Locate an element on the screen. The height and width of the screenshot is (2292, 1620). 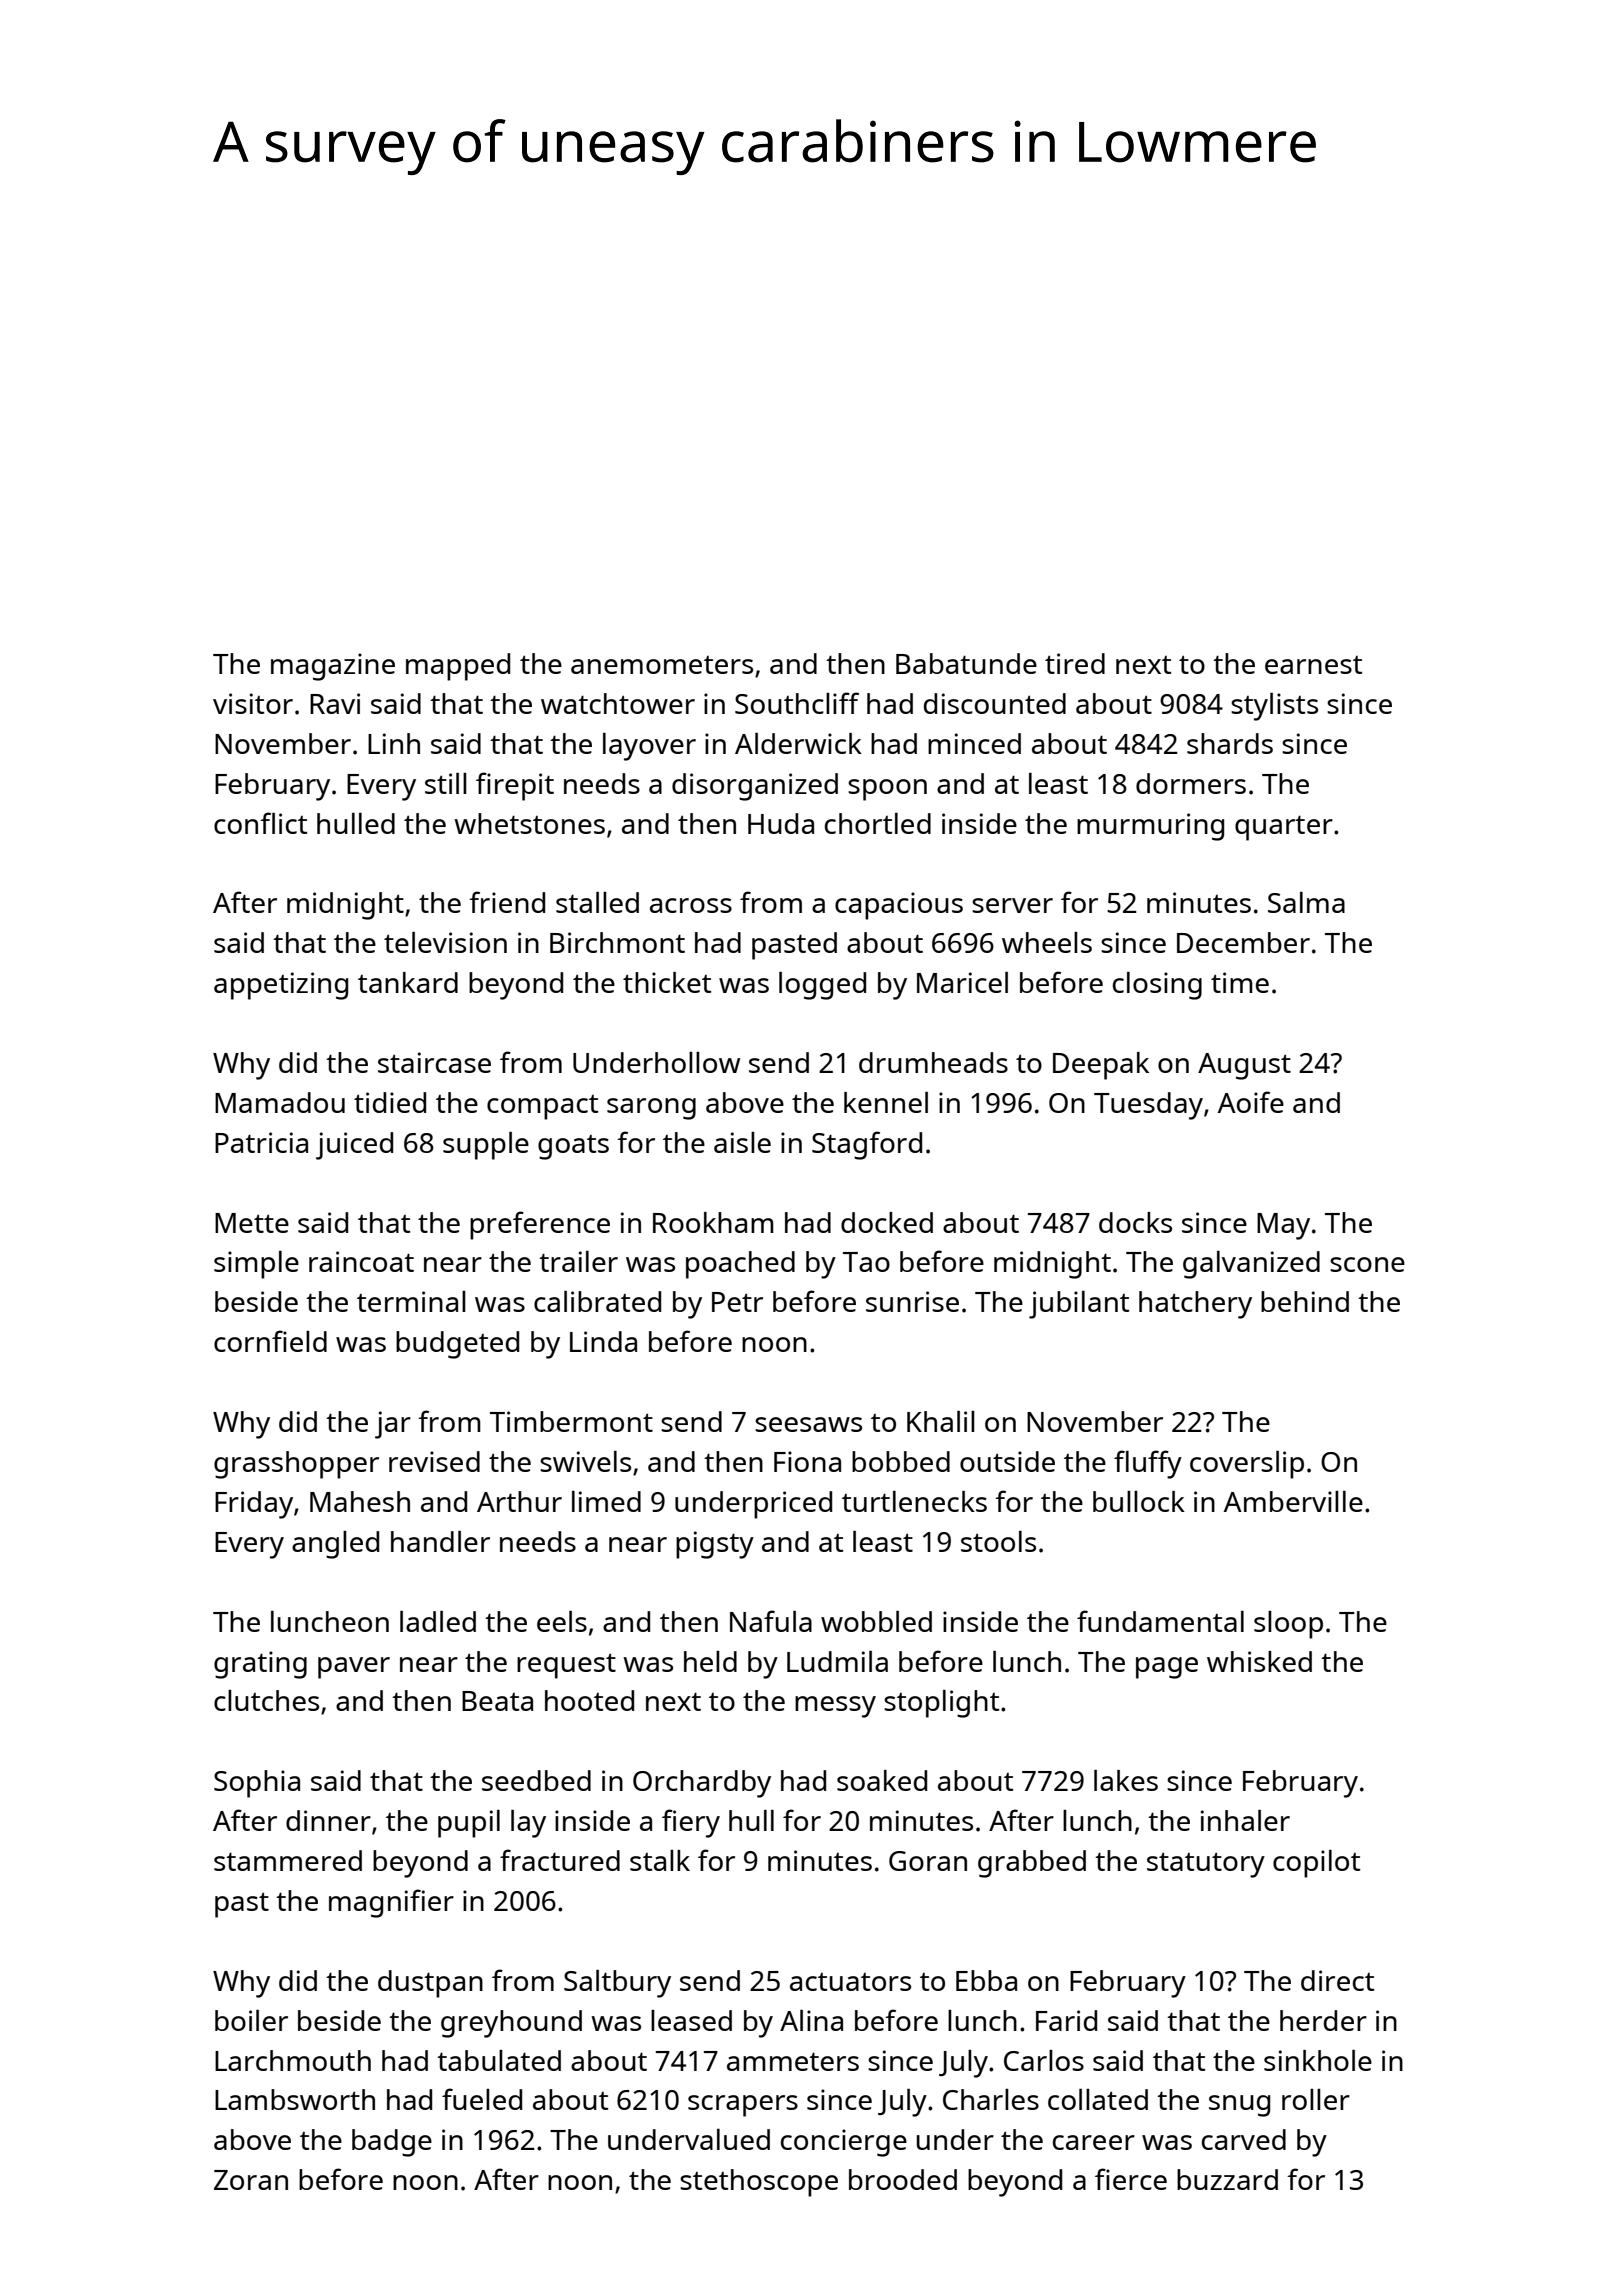
earnest is located at coordinates (1313, 665).
